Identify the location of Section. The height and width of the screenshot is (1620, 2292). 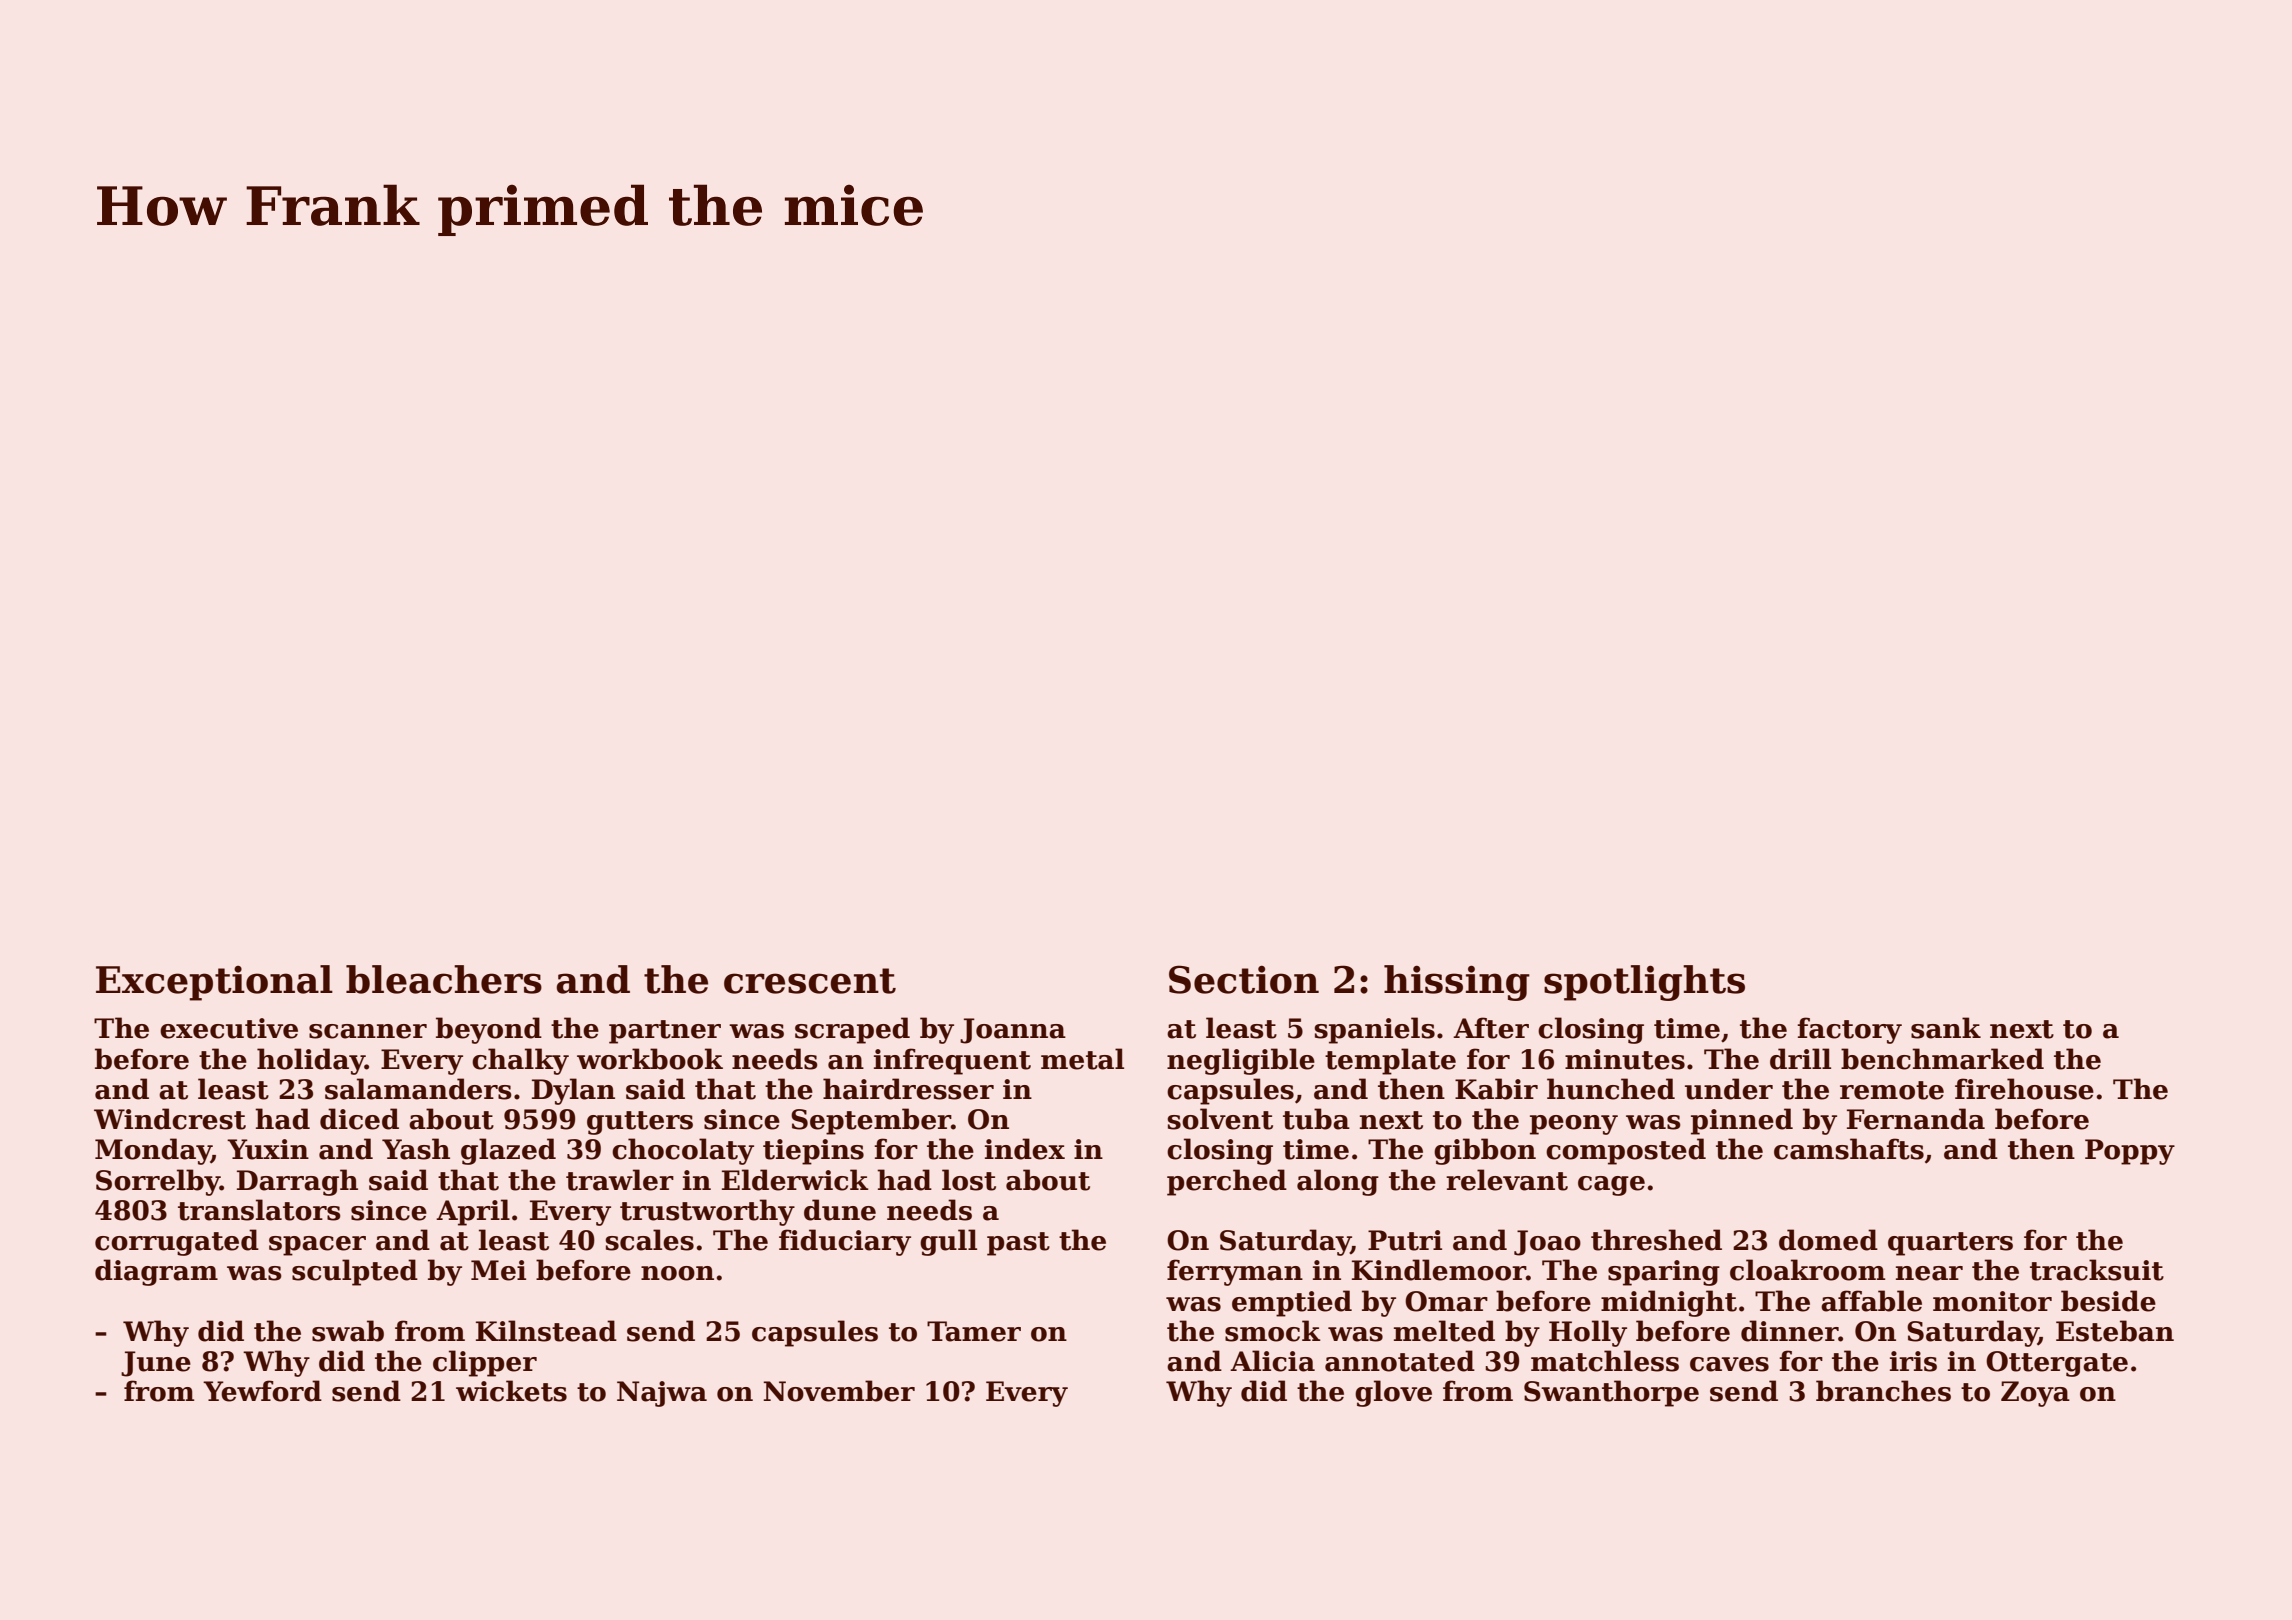
(1244, 979).
